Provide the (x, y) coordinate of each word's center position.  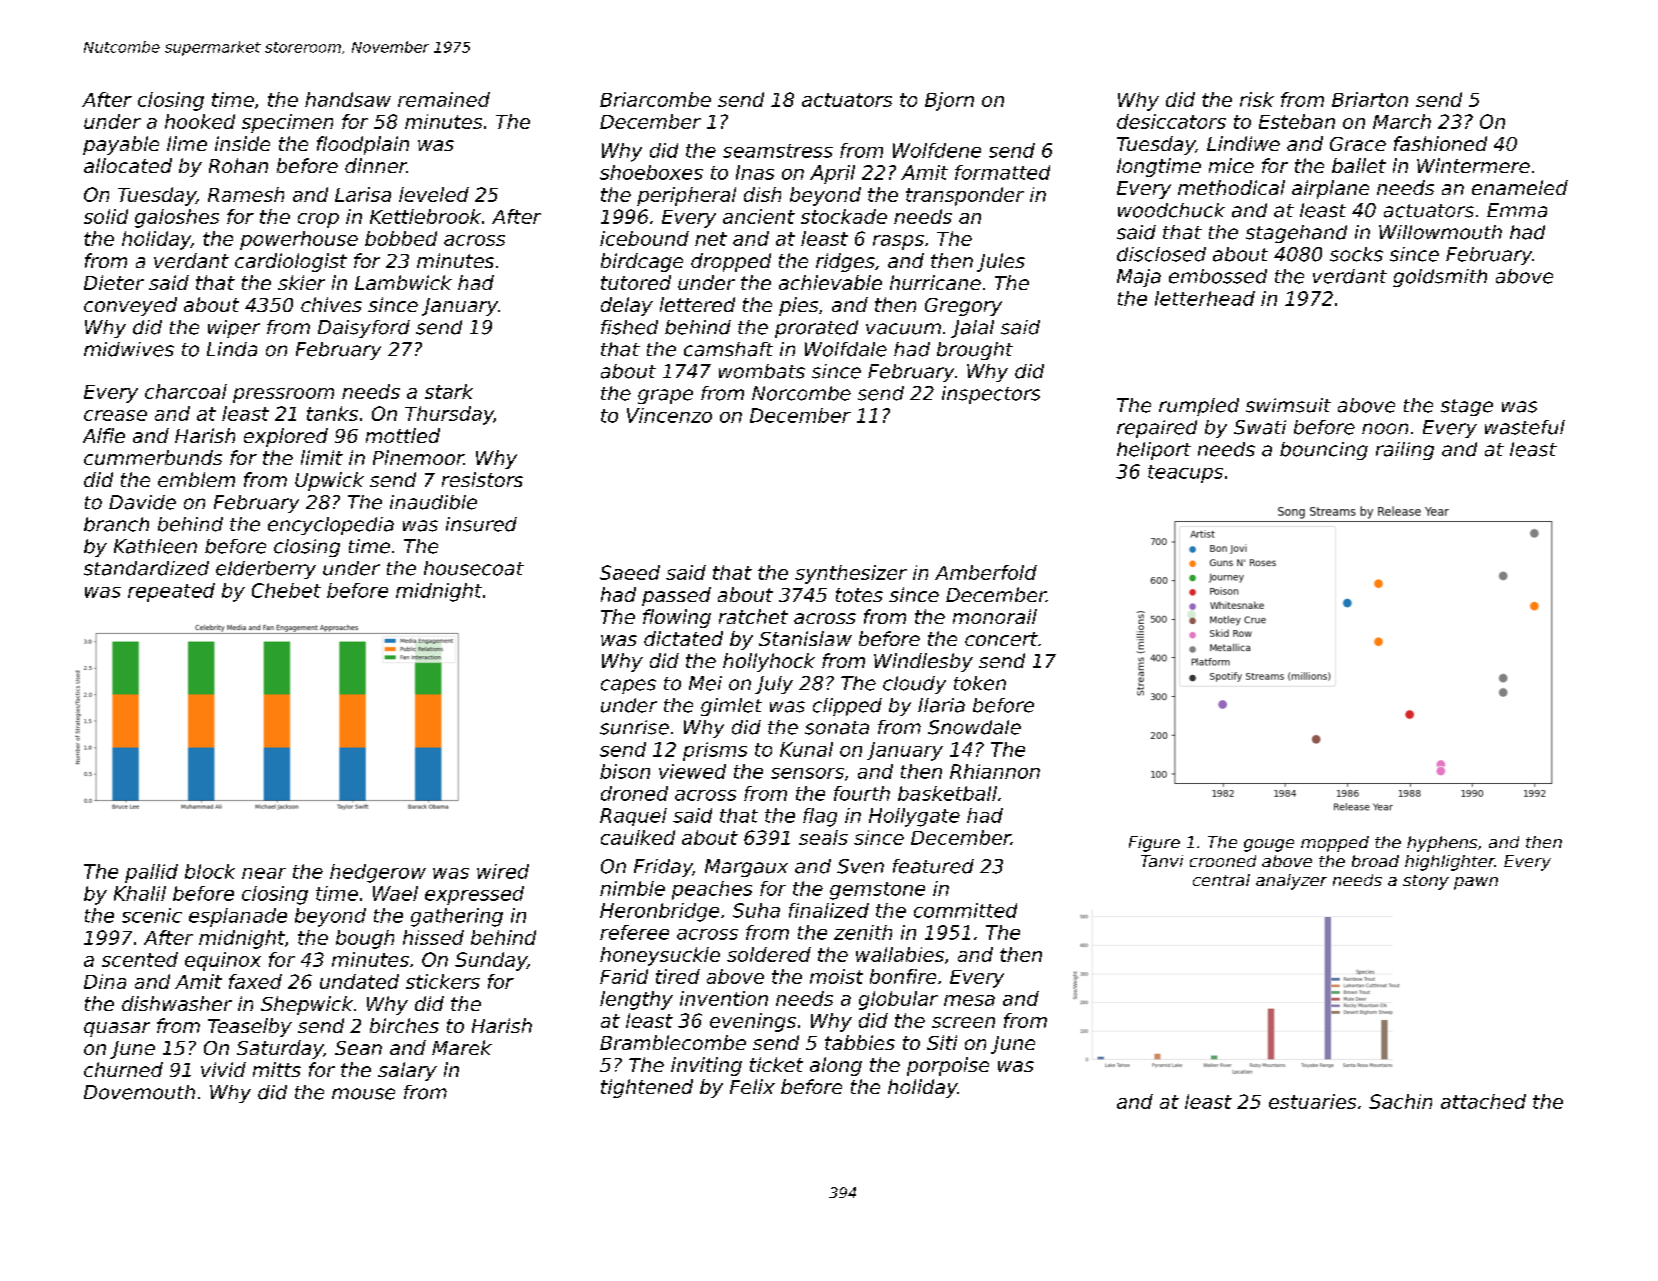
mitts (277, 1069)
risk (1257, 99)
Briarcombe (655, 99)
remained (444, 99)
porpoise (948, 1066)
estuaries (1312, 1101)
